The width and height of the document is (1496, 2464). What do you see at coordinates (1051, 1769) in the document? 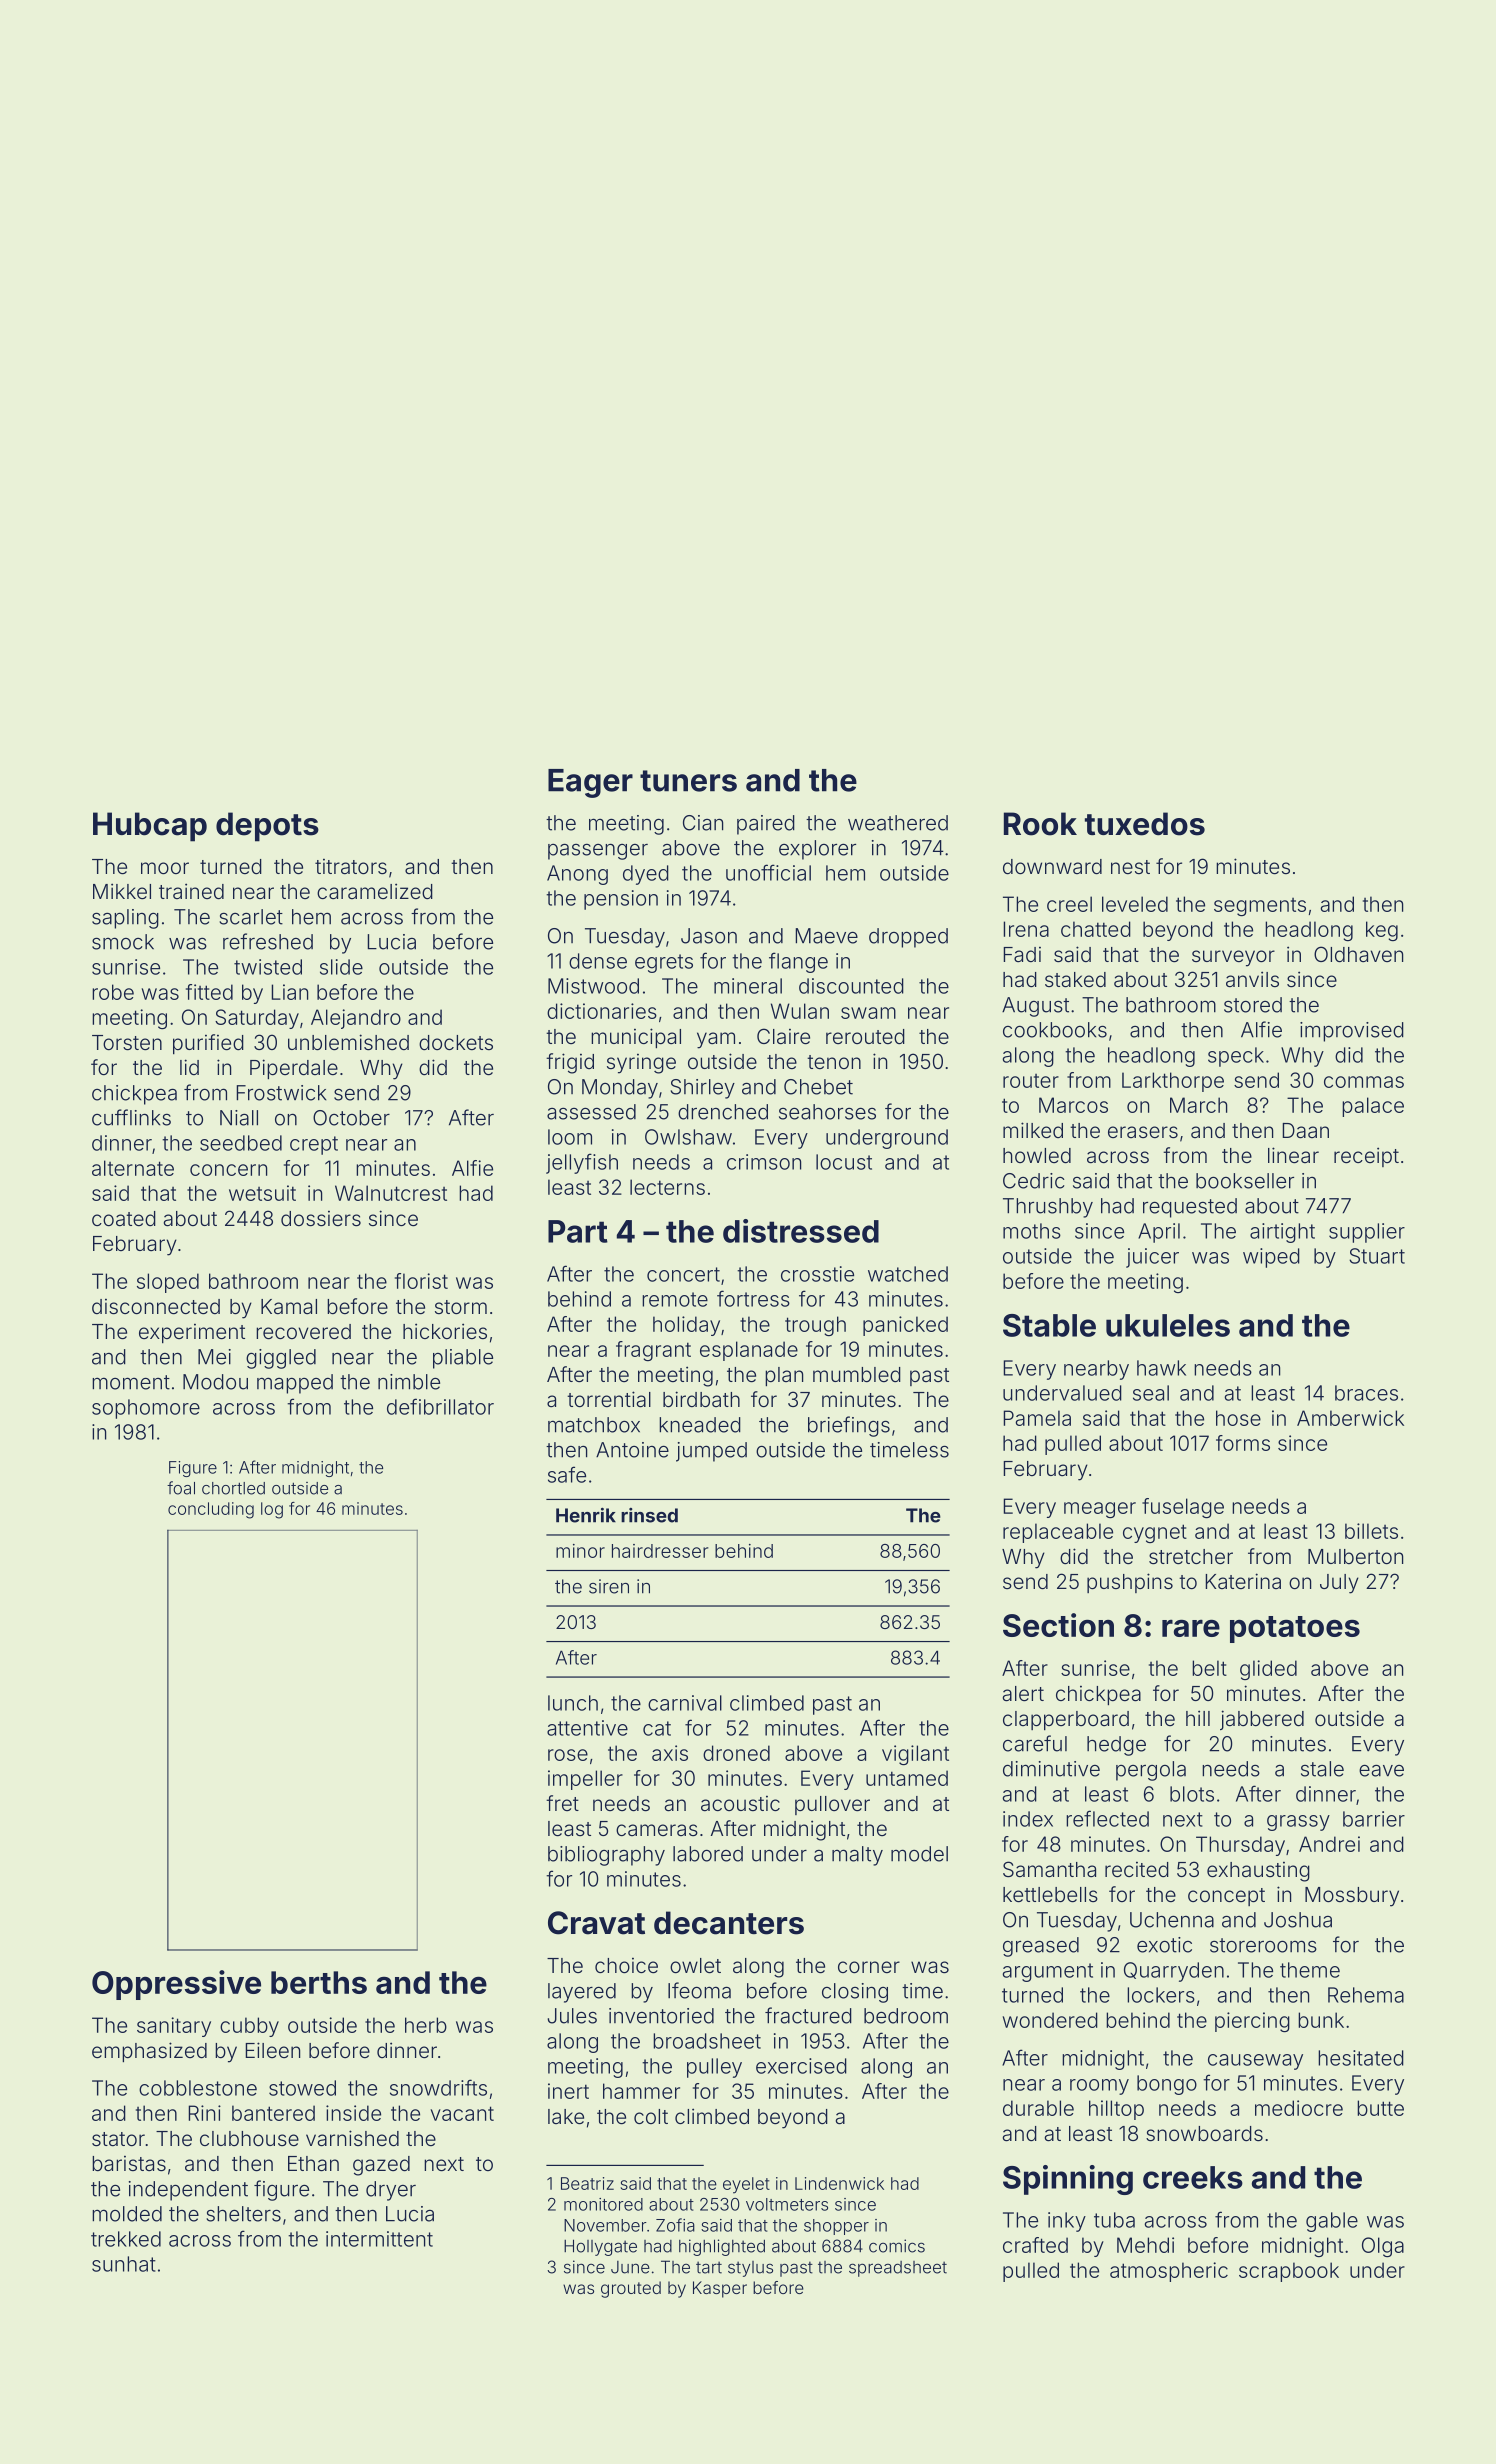
I see `diminutive` at bounding box center [1051, 1769].
